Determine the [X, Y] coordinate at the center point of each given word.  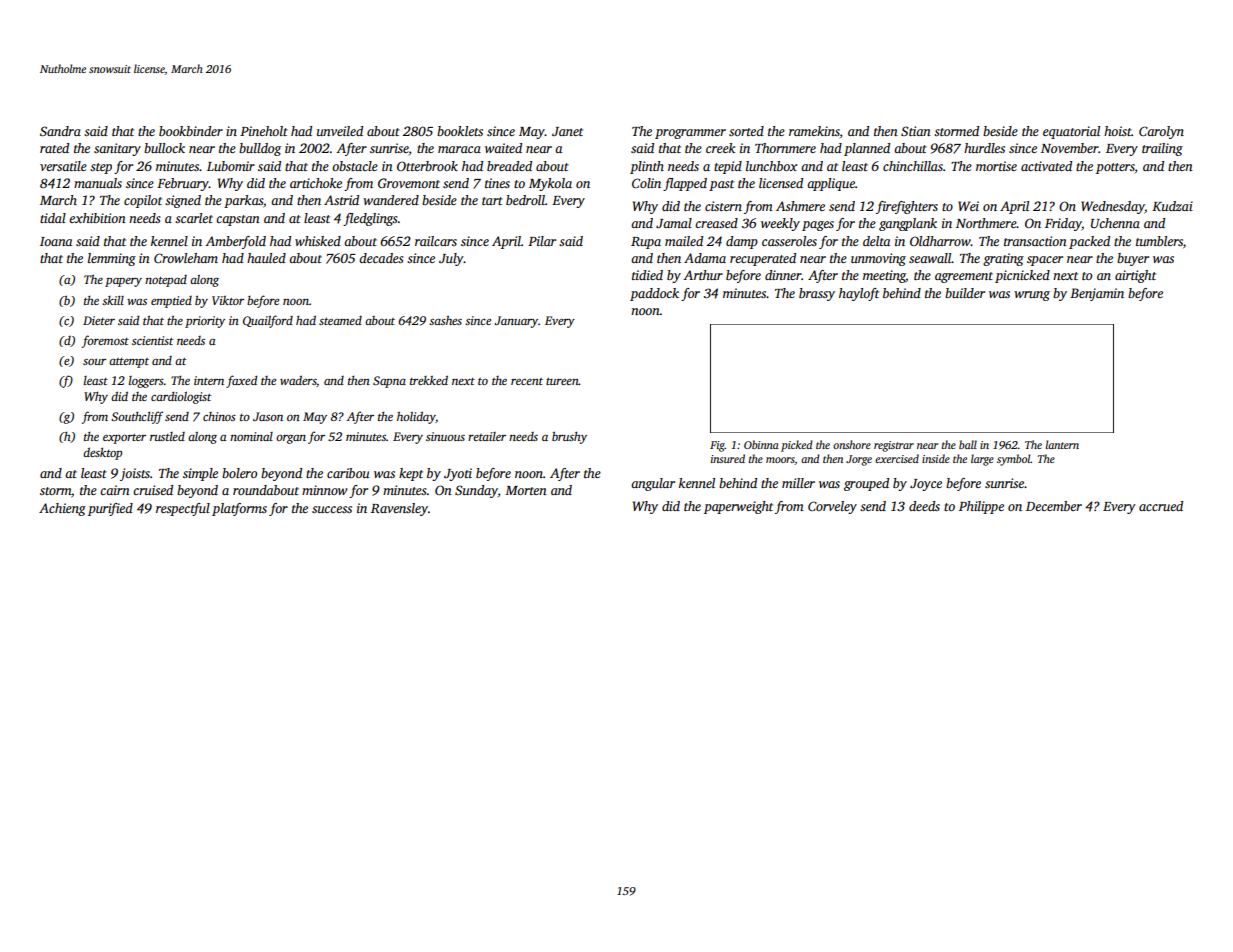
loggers [146, 382]
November [1070, 148]
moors [780, 461]
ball [968, 444]
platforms [239, 509]
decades [381, 258]
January [516, 322]
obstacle [355, 166]
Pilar [542, 241]
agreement [964, 277]
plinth [647, 167]
